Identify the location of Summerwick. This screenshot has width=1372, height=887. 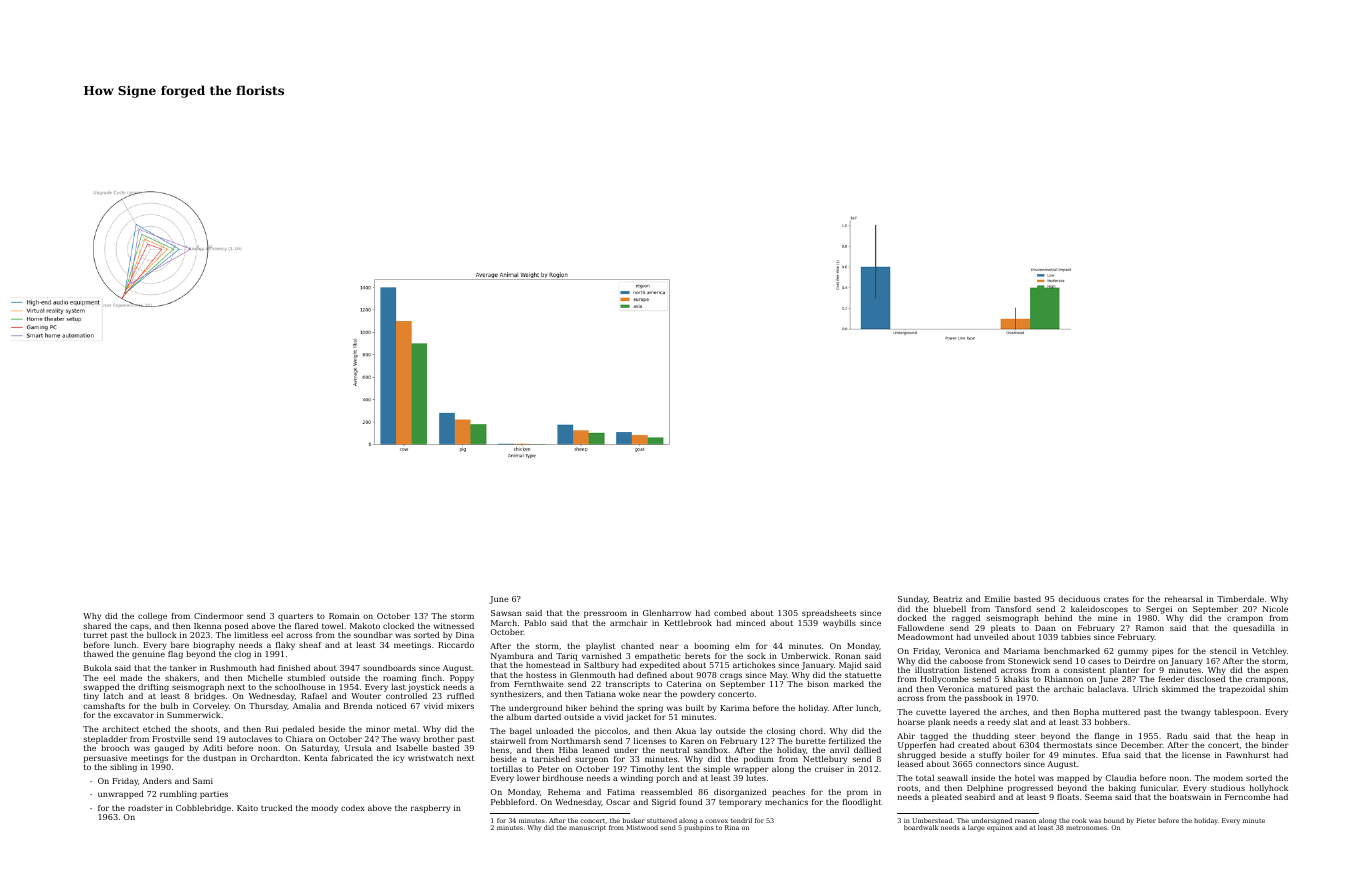
(194, 715).
